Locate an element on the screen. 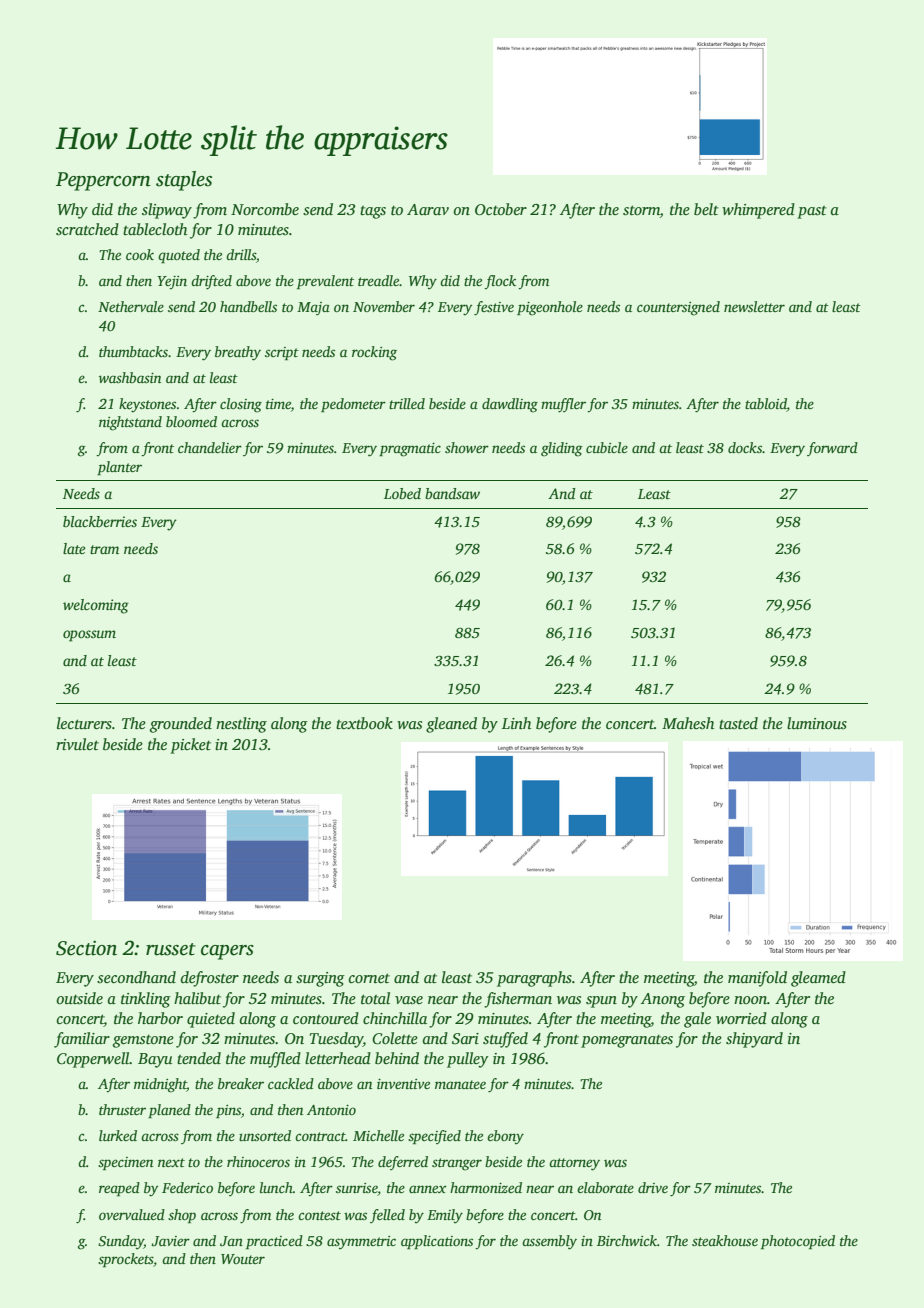  grounded is located at coordinates (181, 725).
